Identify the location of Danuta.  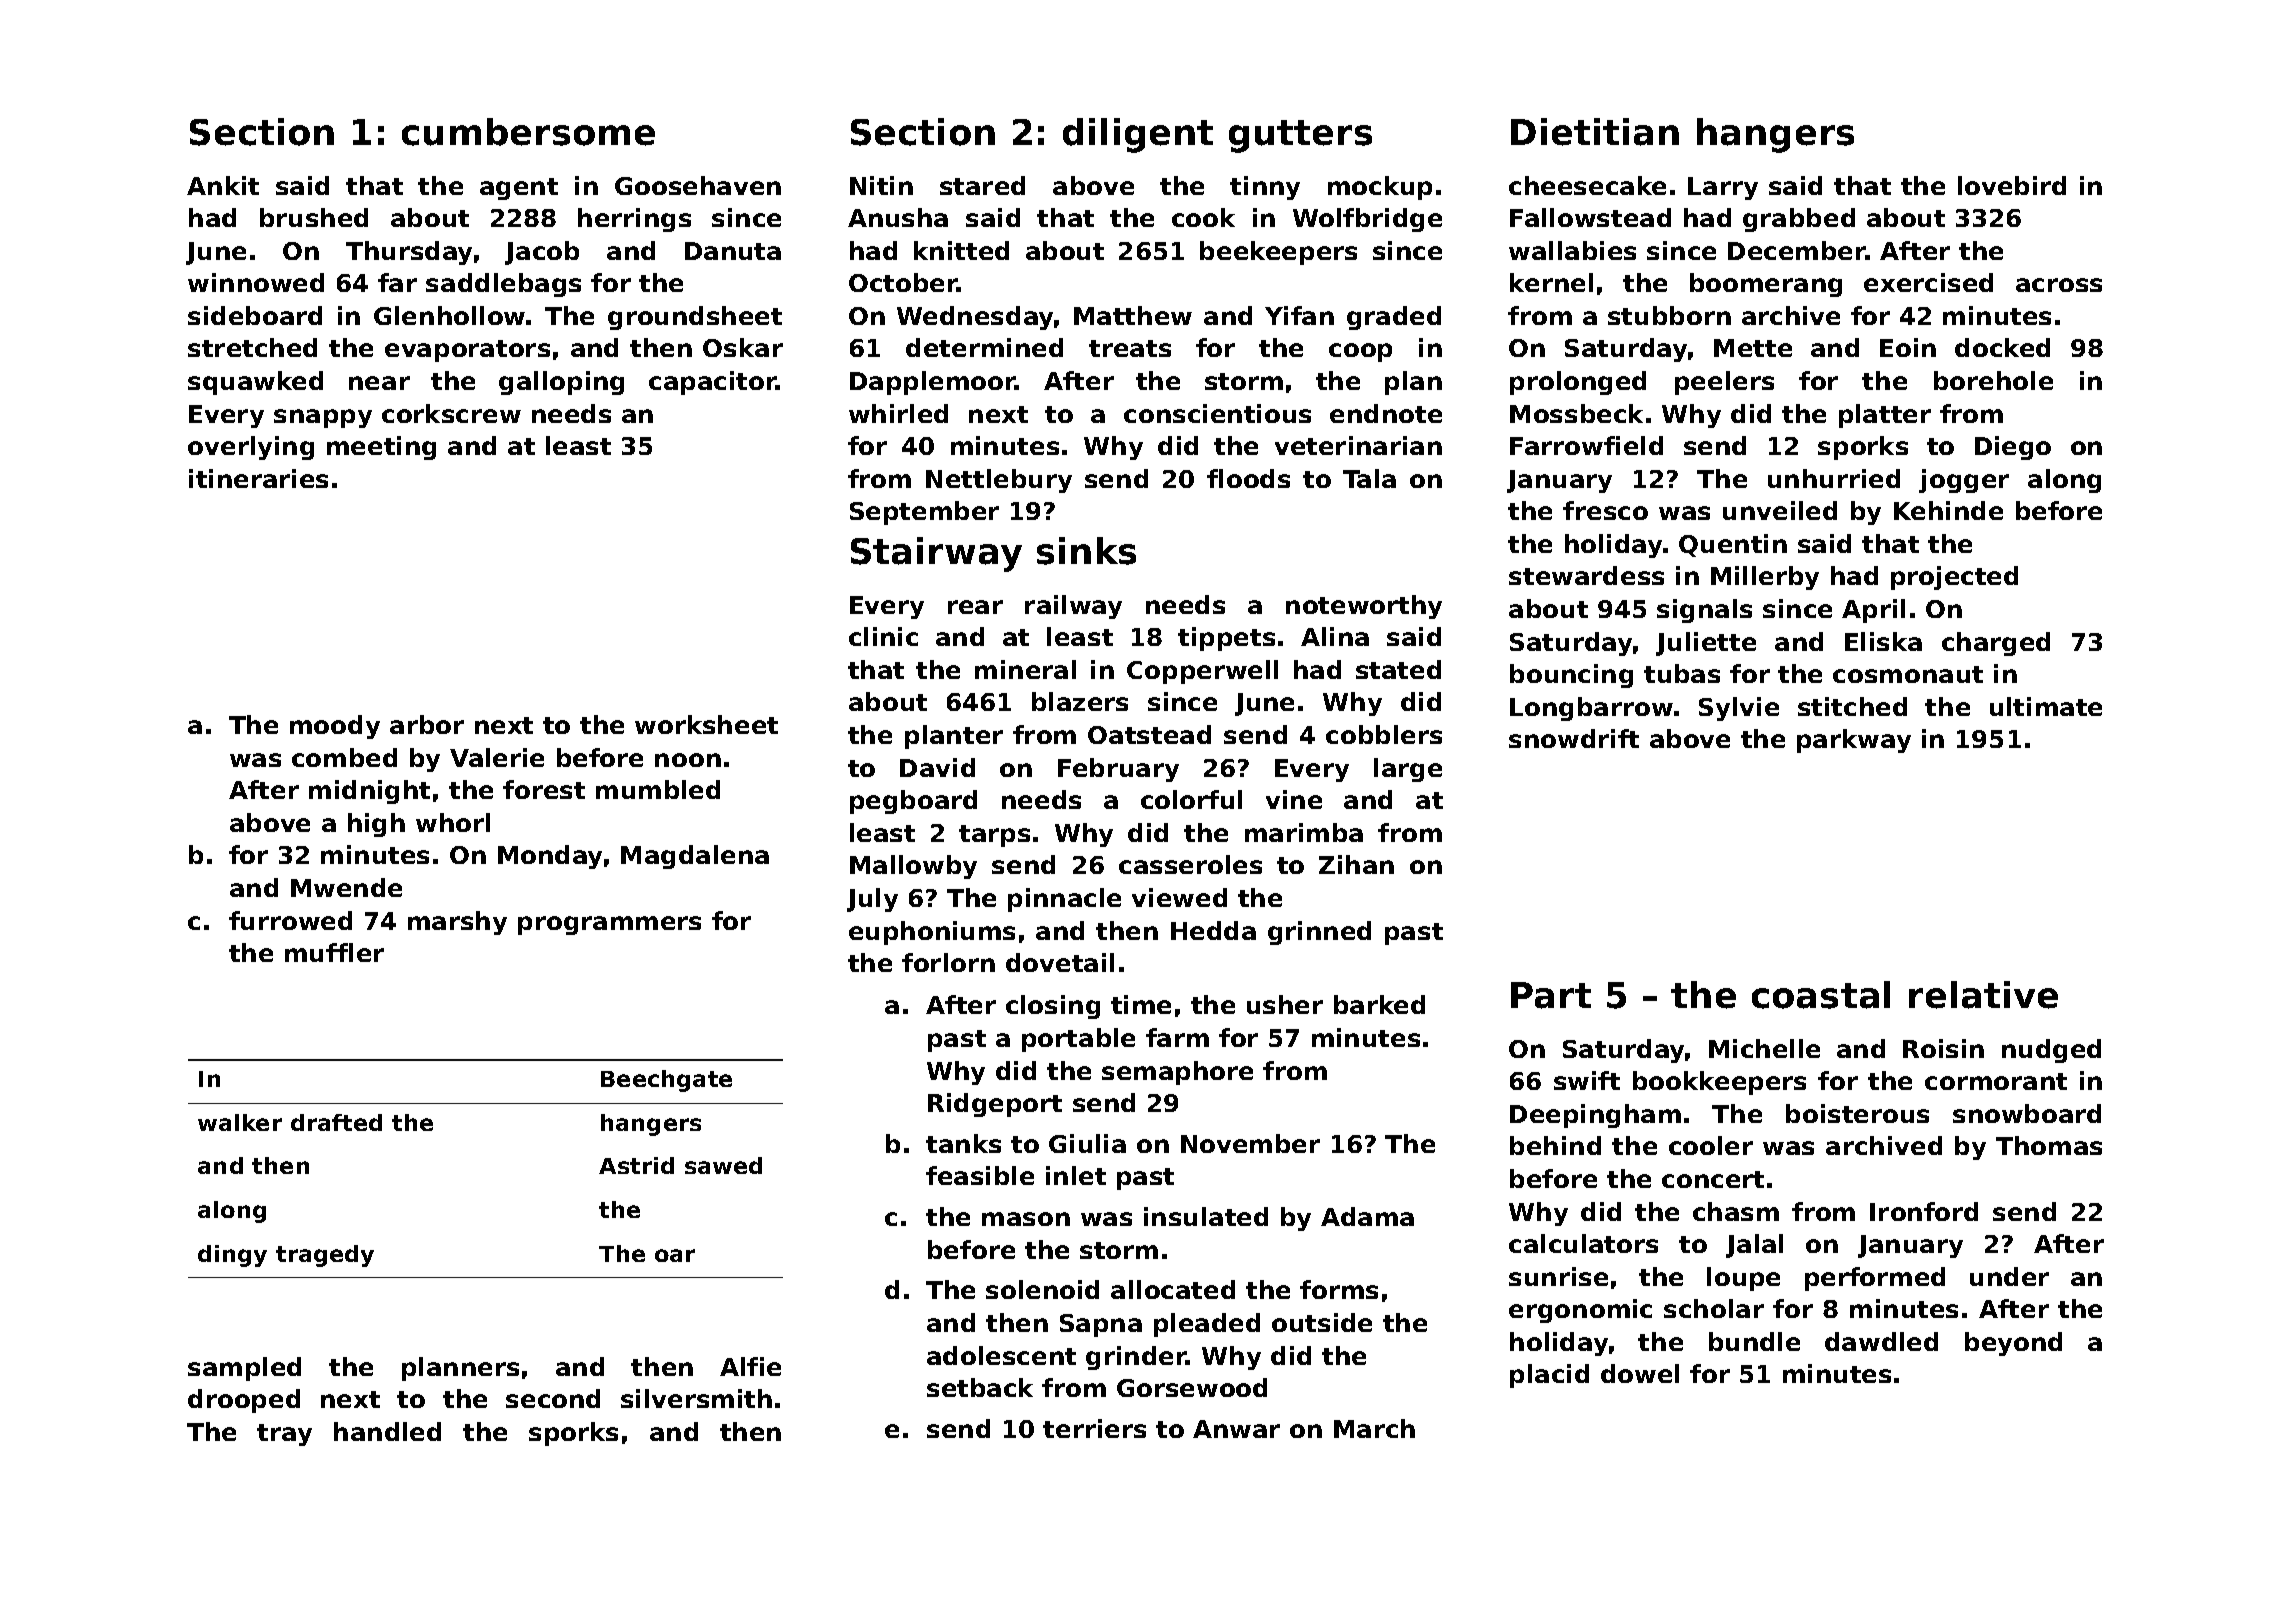
(733, 251).
